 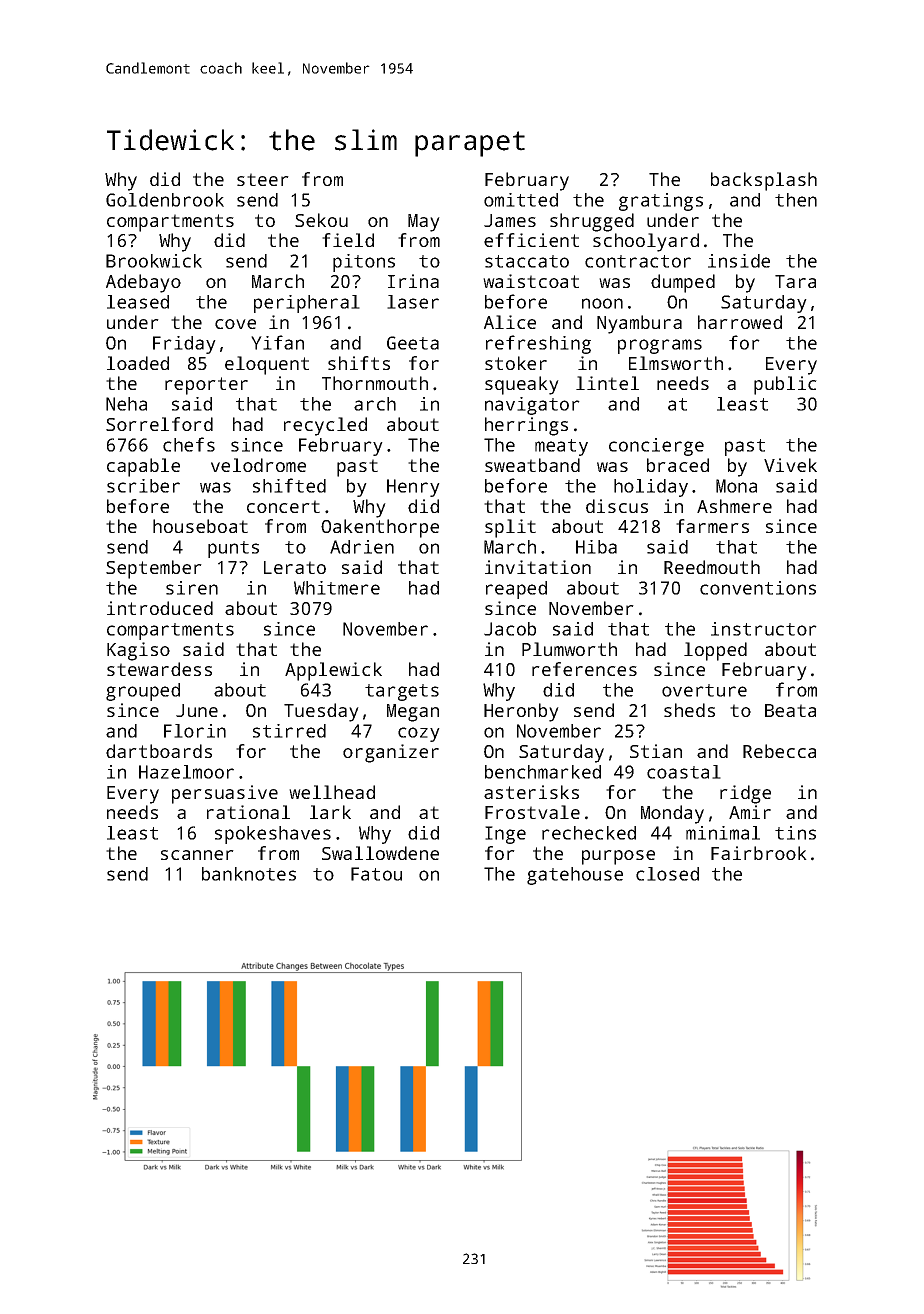 What do you see at coordinates (413, 343) in the screenshot?
I see `Geeta` at bounding box center [413, 343].
